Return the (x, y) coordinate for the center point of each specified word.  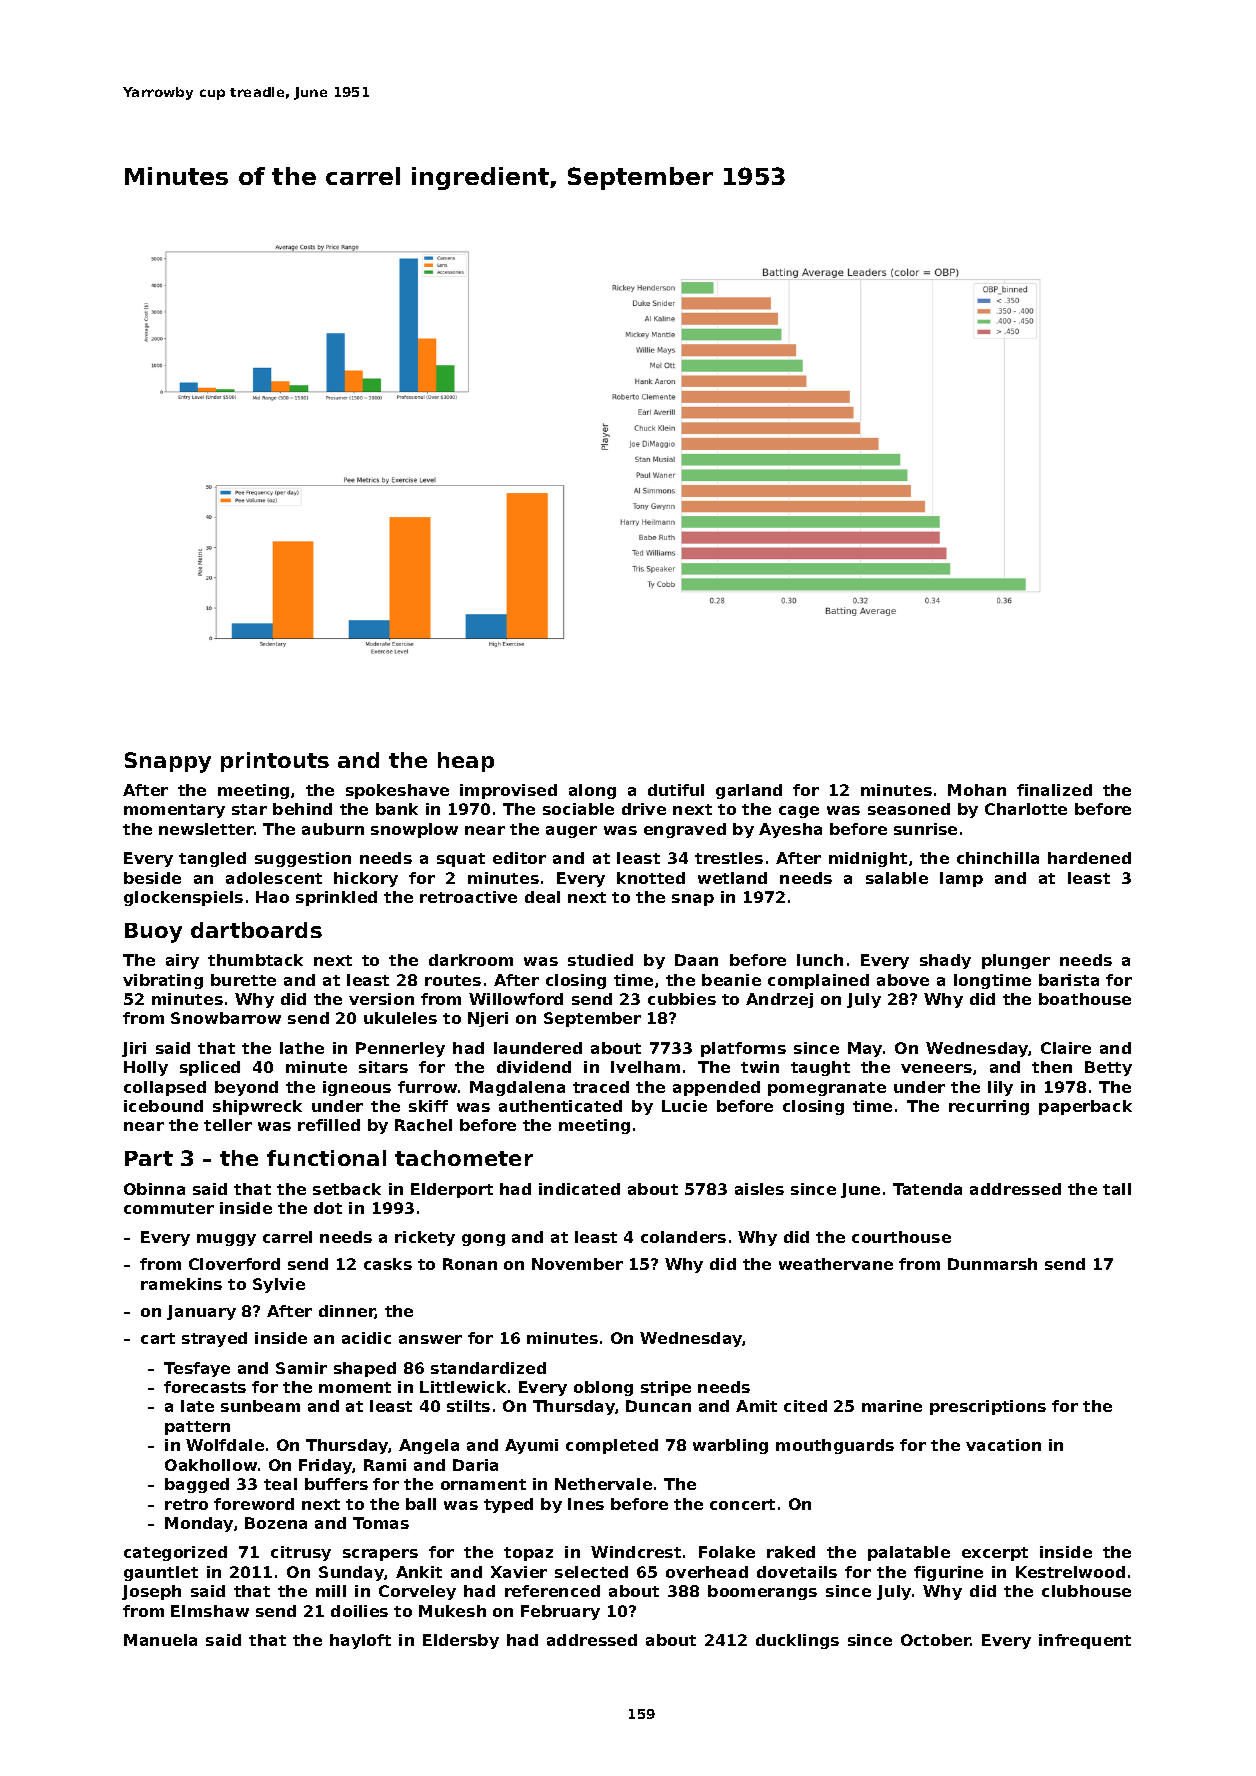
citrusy (301, 1553)
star (249, 809)
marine (892, 1406)
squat (461, 860)
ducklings (797, 1641)
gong (483, 1240)
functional (326, 1158)
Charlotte (1026, 809)
